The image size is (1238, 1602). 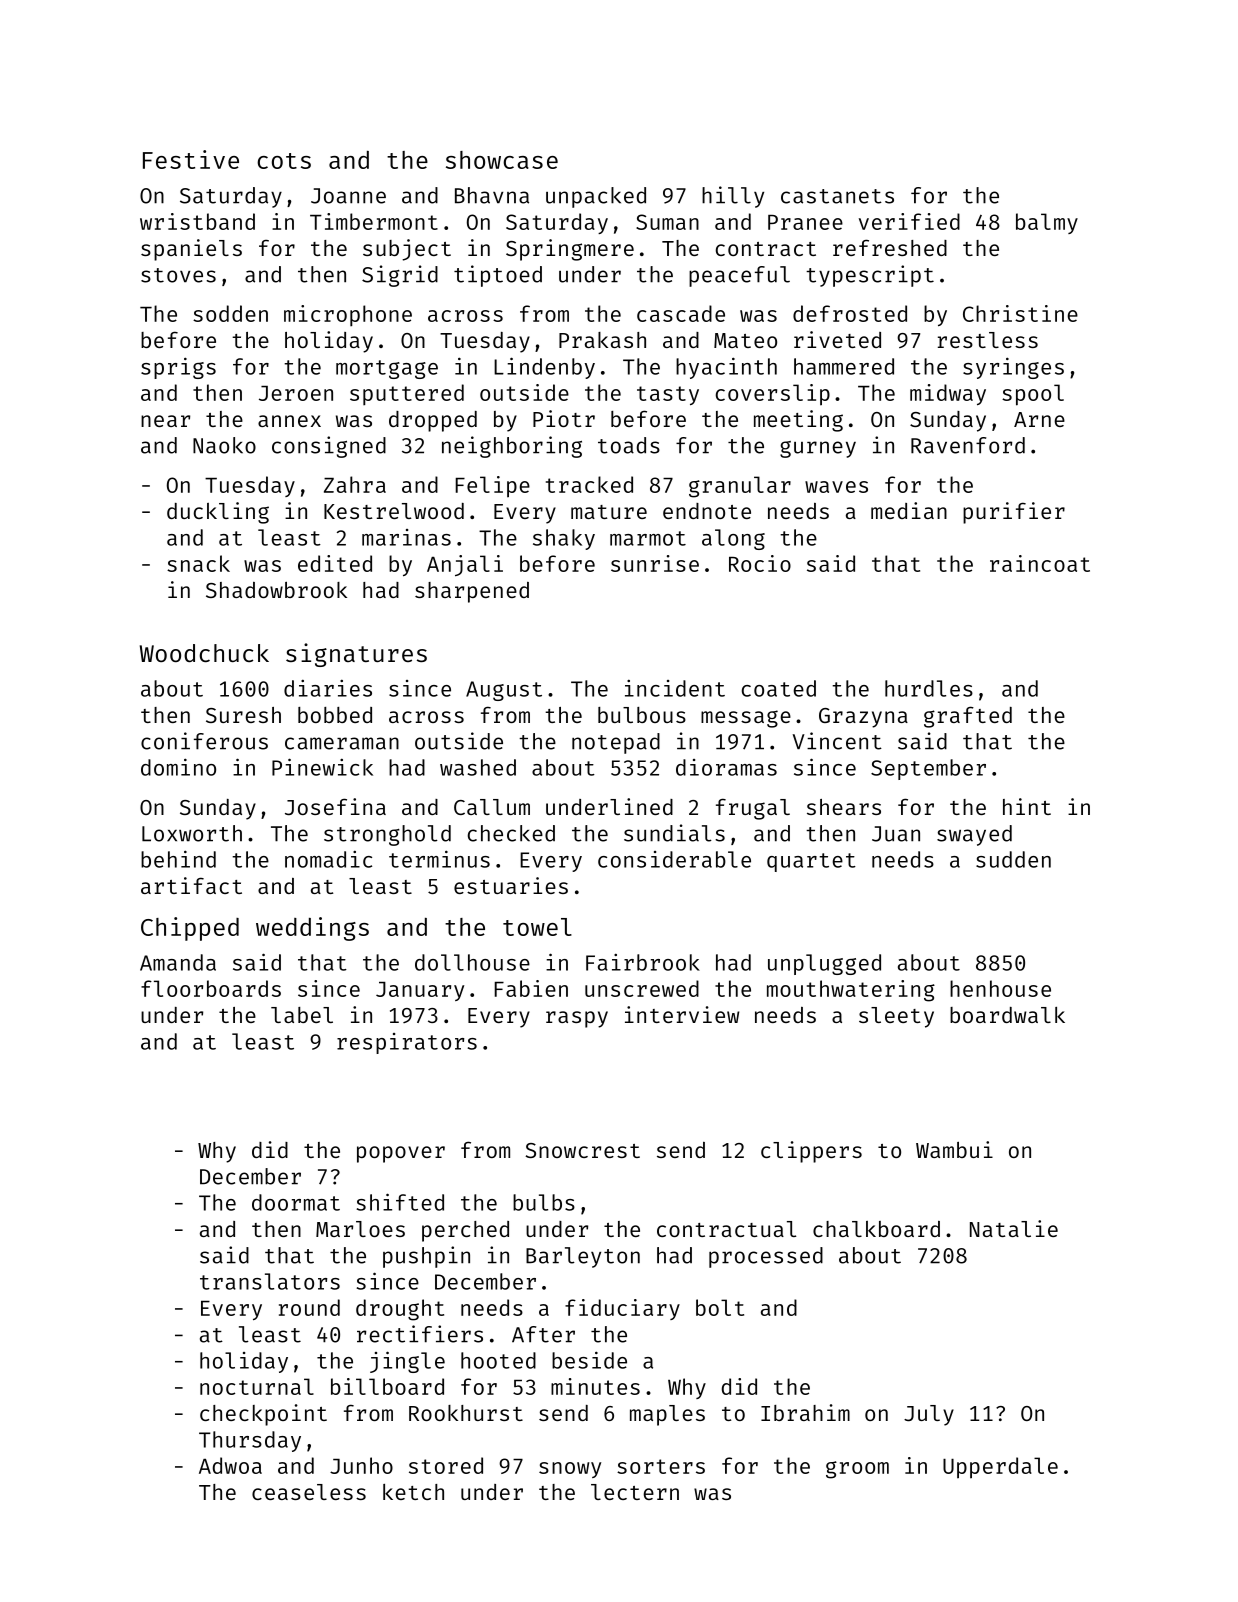 What do you see at coordinates (296, 1202) in the screenshot?
I see `doormat` at bounding box center [296, 1202].
